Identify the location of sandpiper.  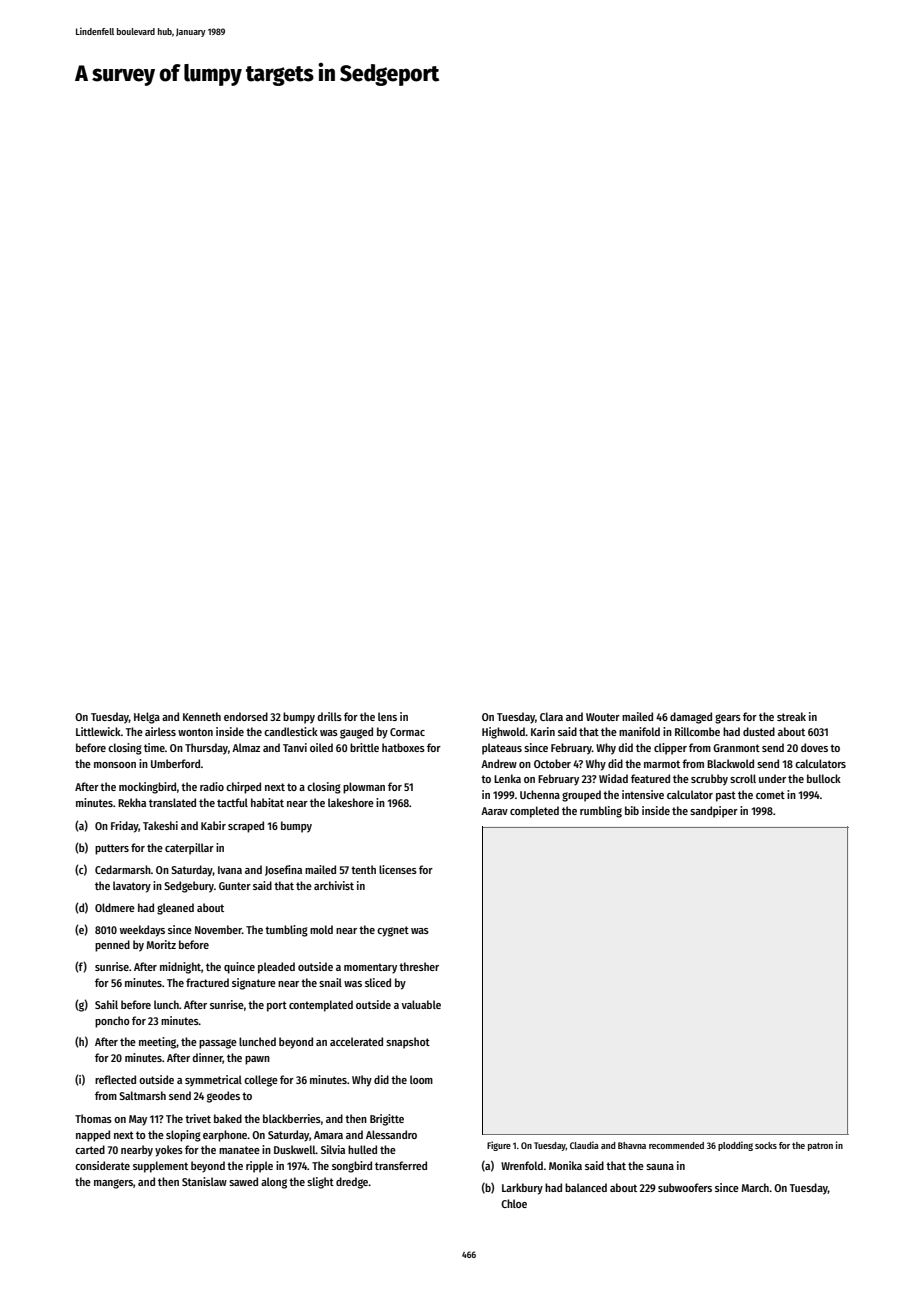
(714, 812).
